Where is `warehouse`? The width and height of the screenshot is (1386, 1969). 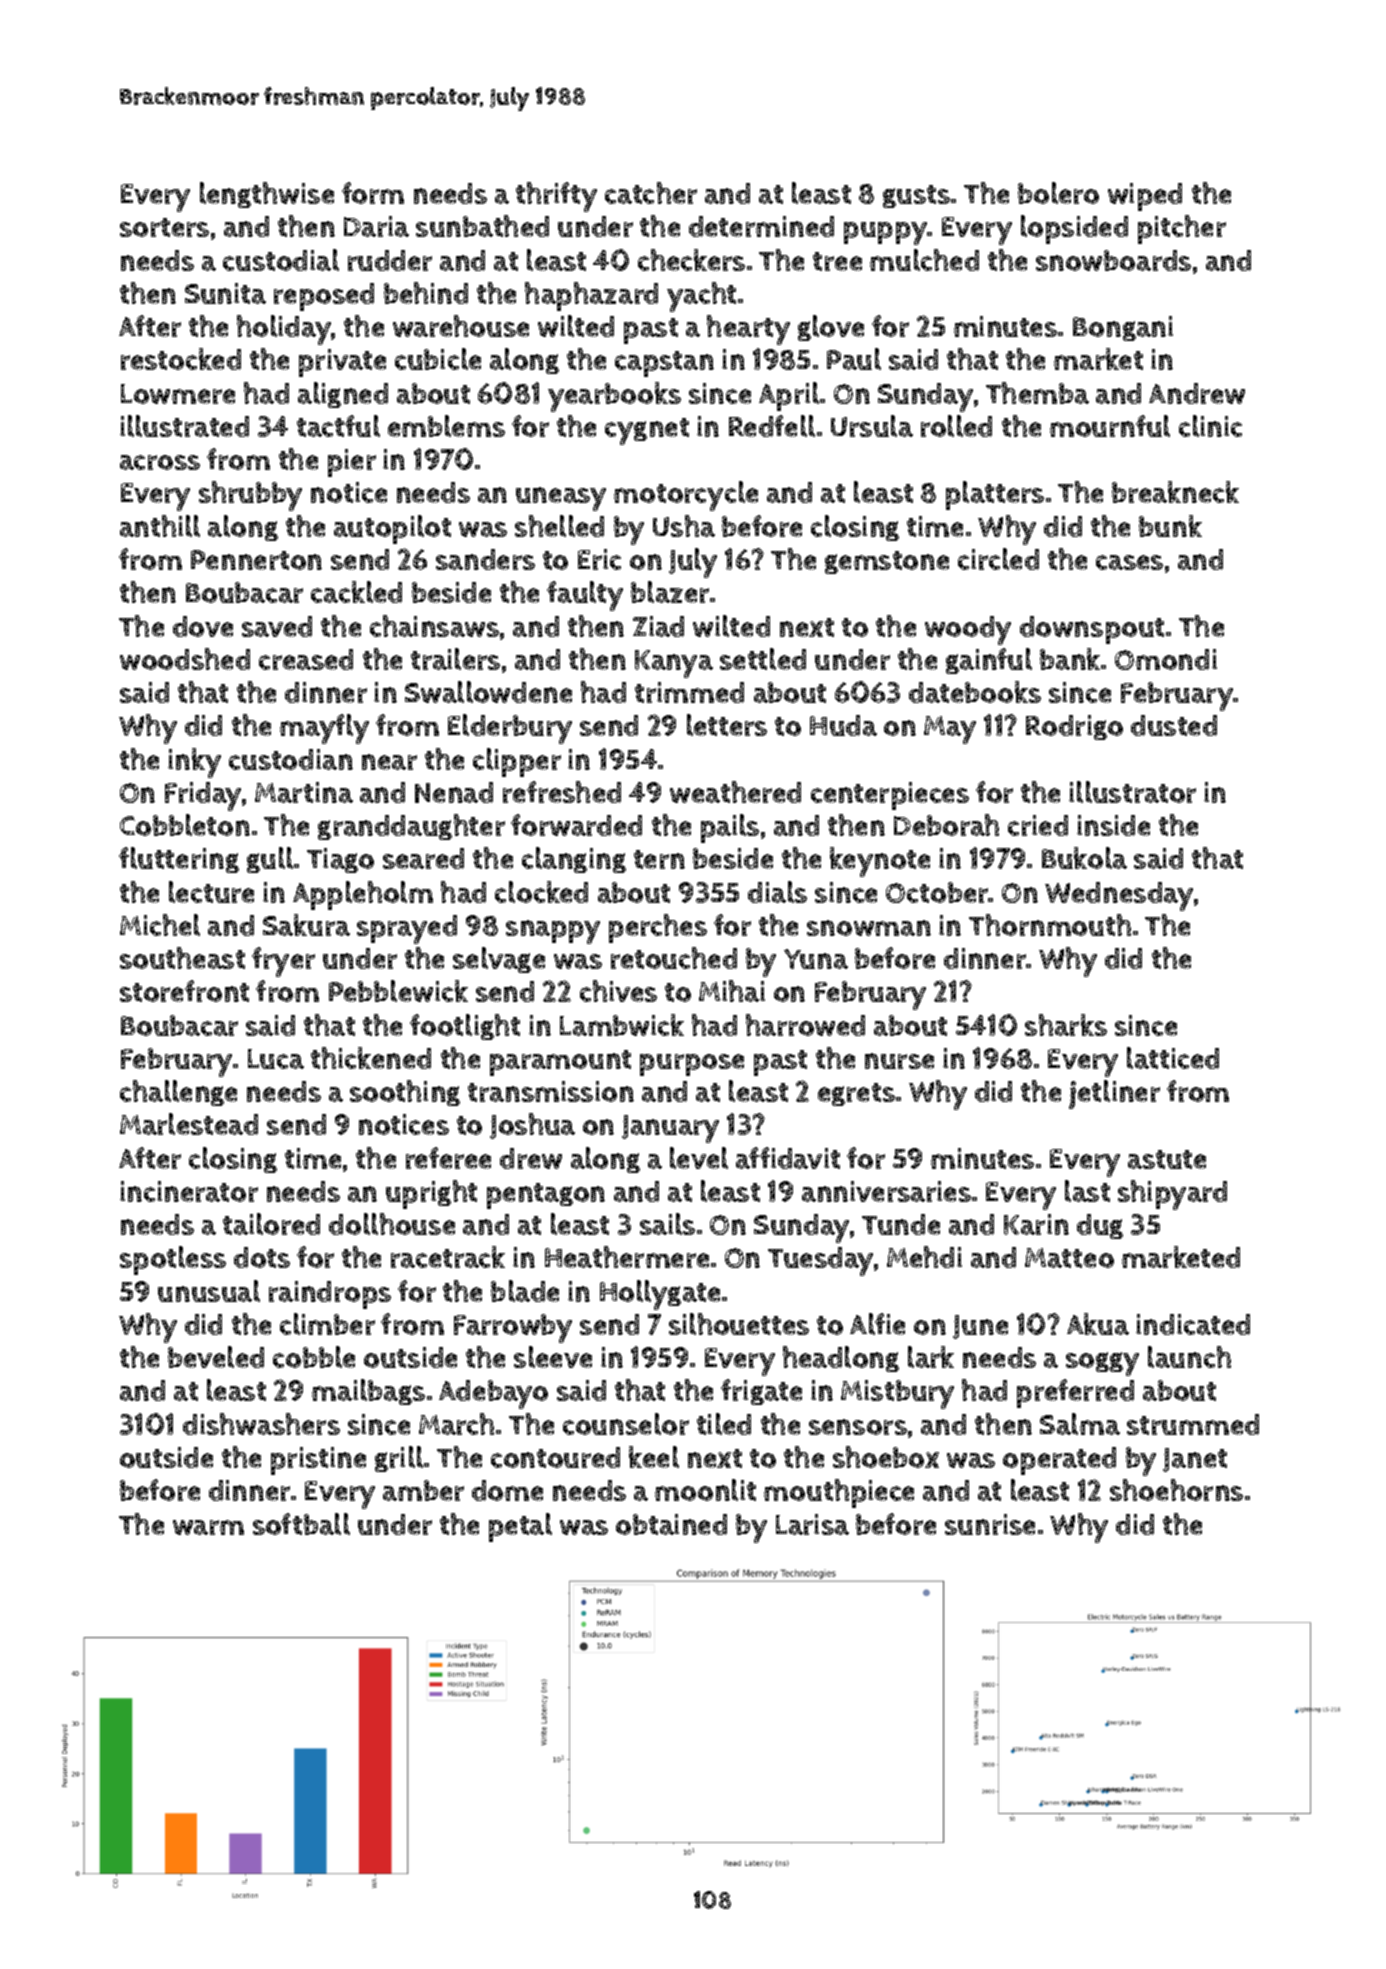
warehouse is located at coordinates (461, 326).
